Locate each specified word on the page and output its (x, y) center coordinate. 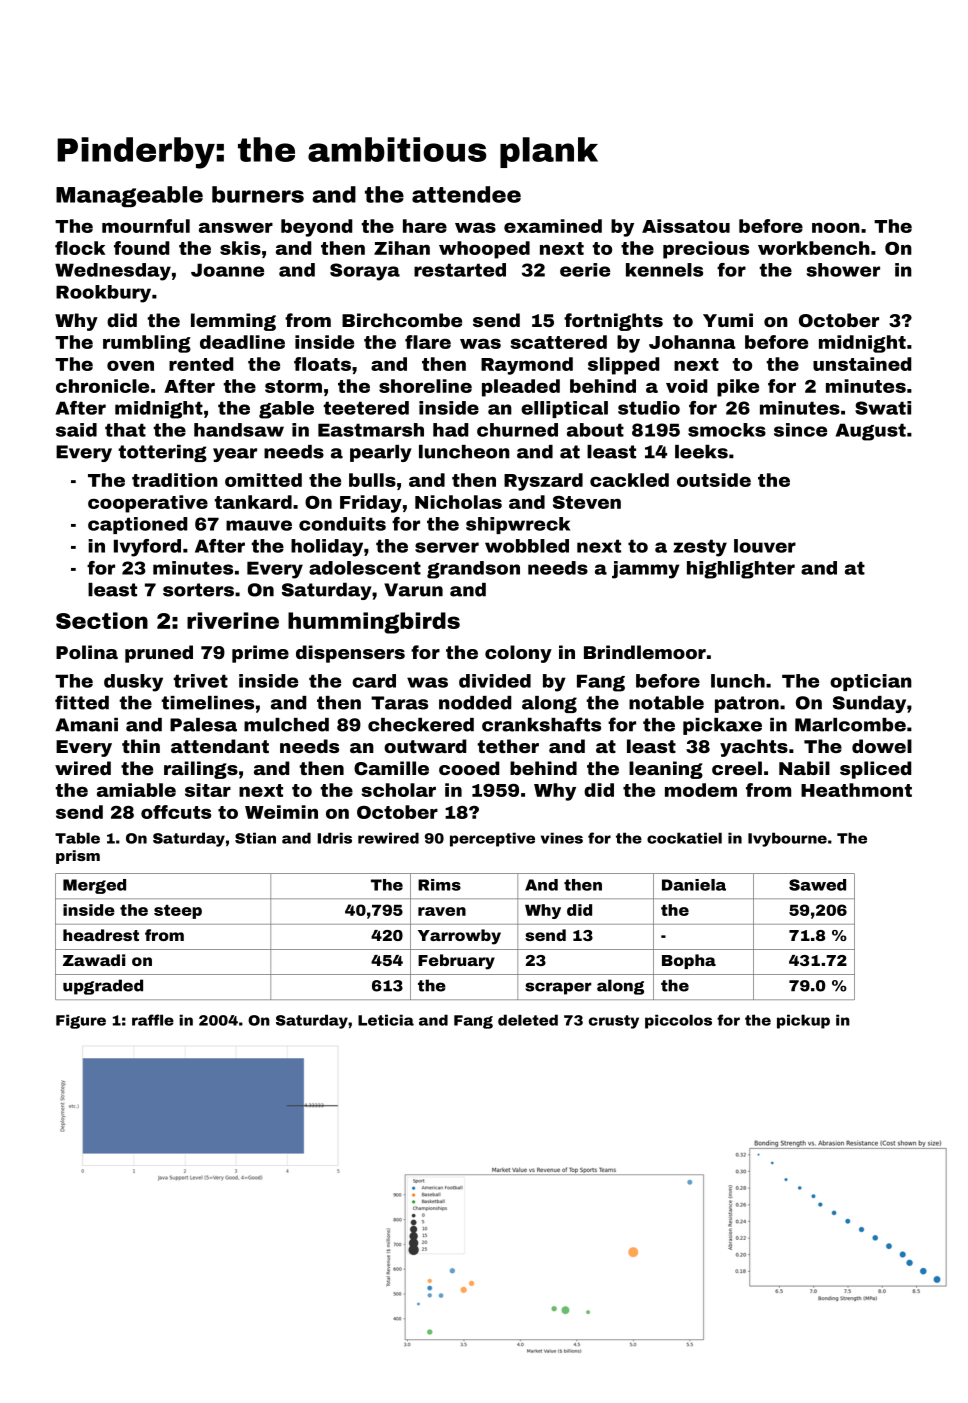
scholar (398, 790)
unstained (862, 364)
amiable (136, 790)
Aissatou (686, 226)
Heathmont (856, 790)
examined (553, 226)
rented (201, 364)
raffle (153, 1020)
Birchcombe (402, 320)
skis (240, 248)
